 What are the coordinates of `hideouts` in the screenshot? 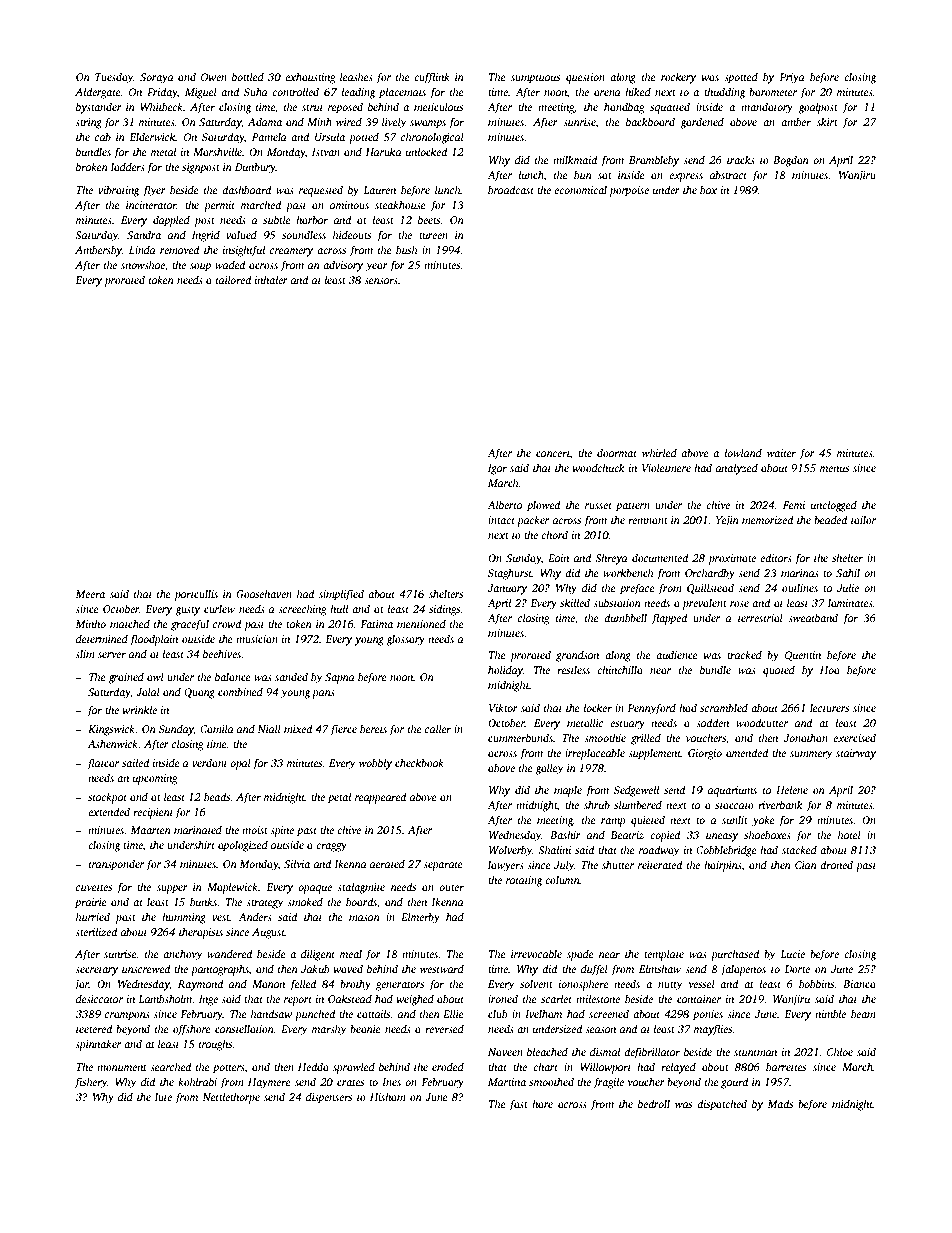 It's located at (352, 234).
